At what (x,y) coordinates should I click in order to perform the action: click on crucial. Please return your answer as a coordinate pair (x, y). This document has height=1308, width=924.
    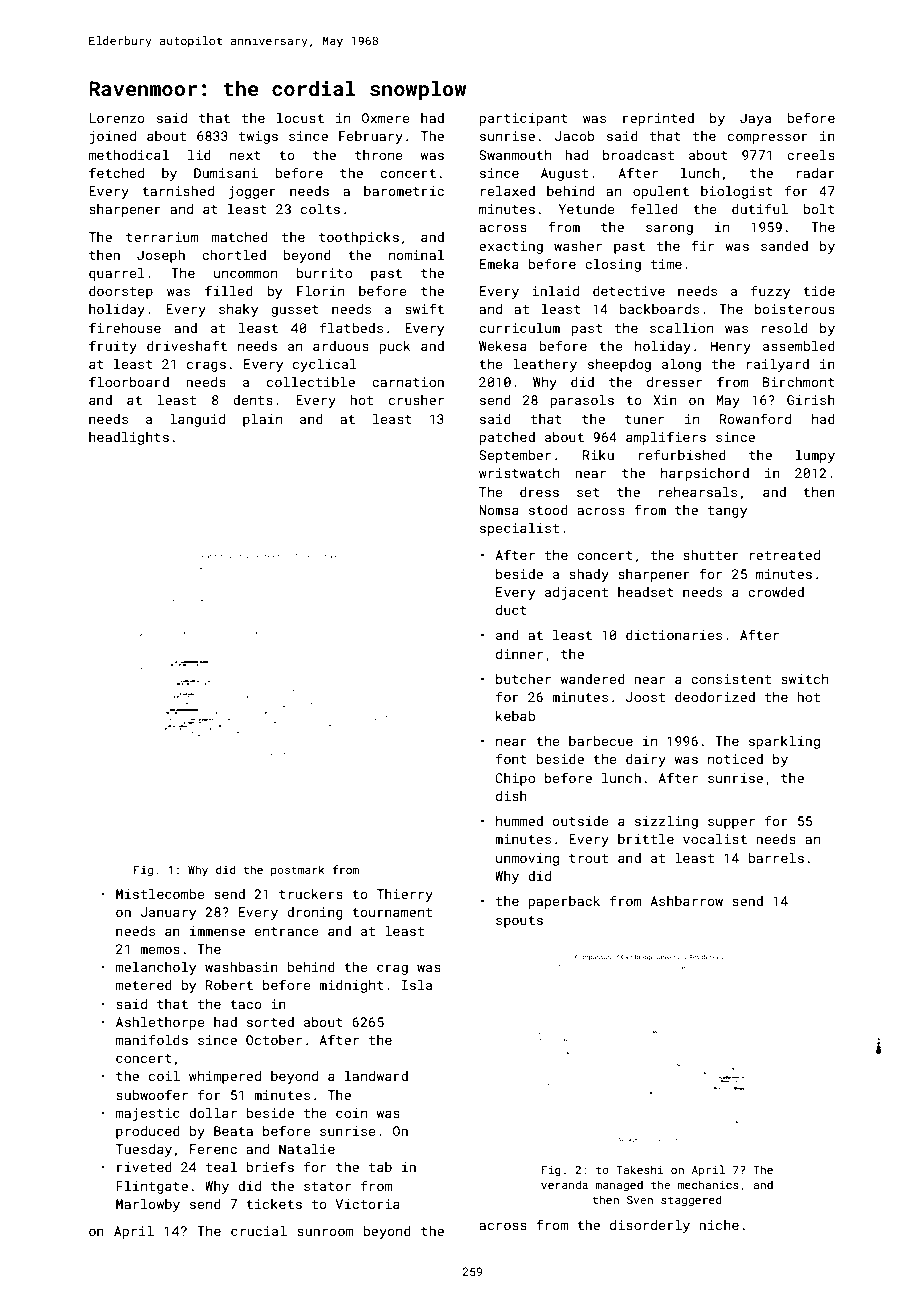
    Looking at the image, I should click on (259, 1231).
